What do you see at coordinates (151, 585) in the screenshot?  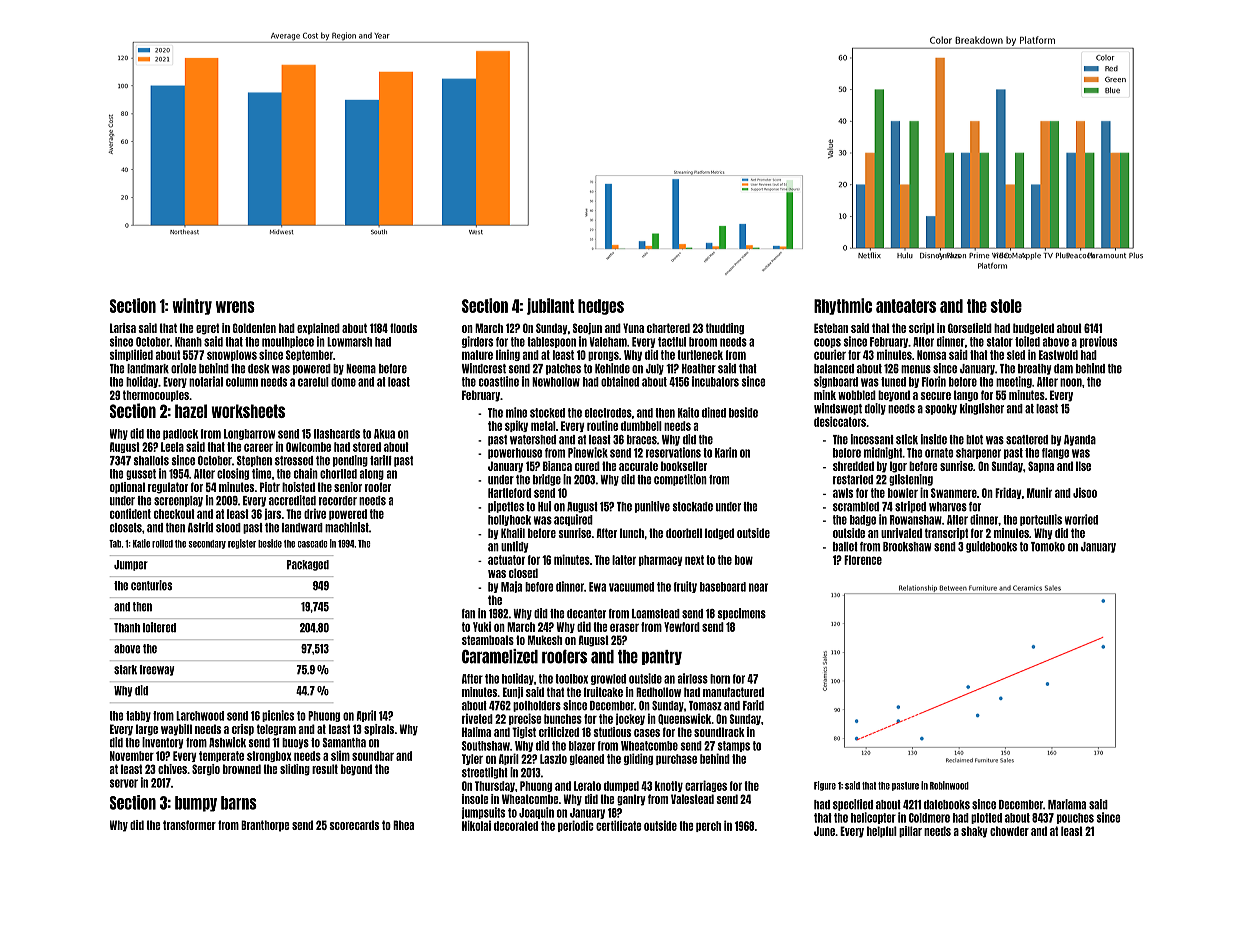 I see `centuries` at bounding box center [151, 585].
